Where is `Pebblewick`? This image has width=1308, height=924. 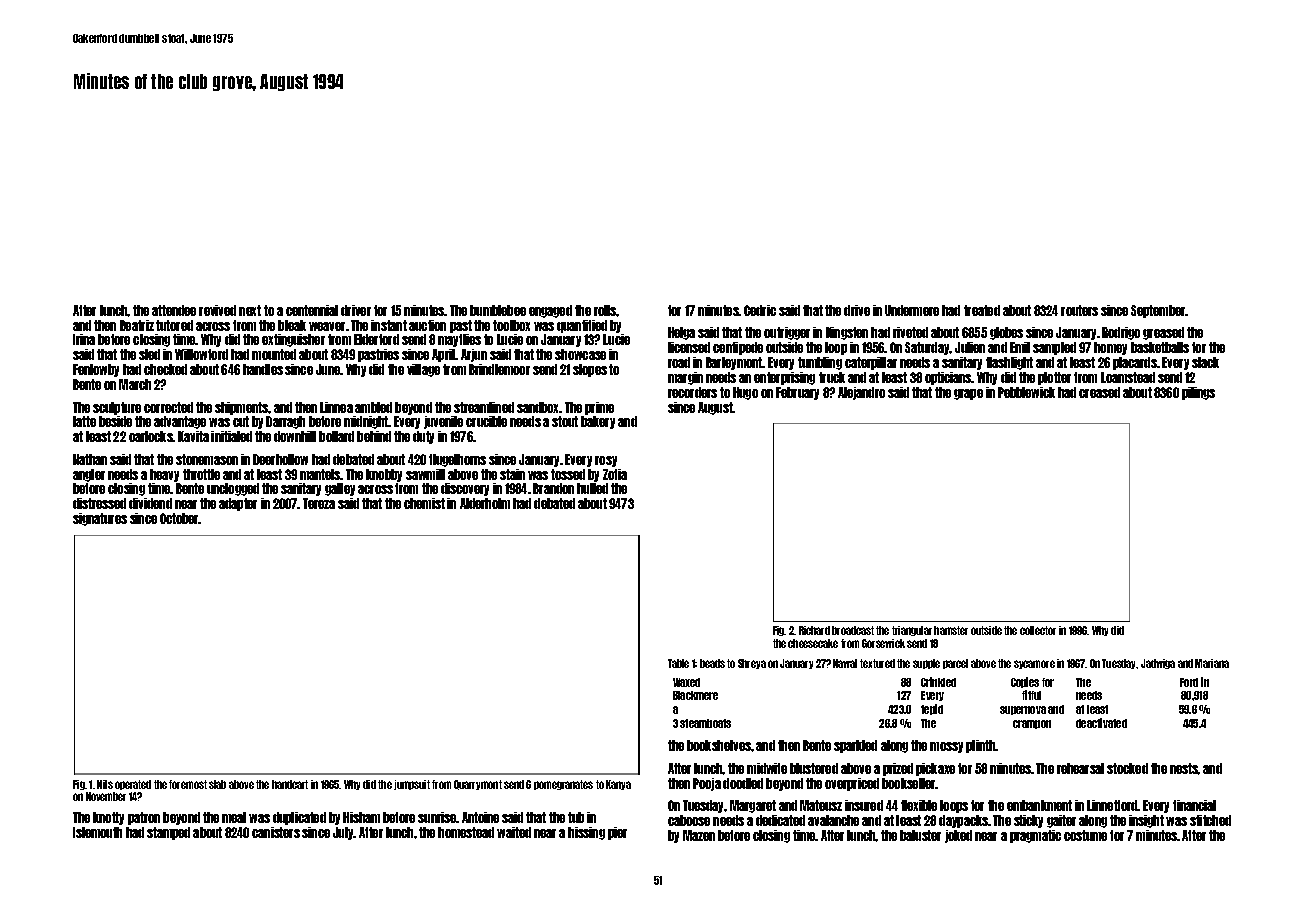
Pebblewick is located at coordinates (1026, 392).
